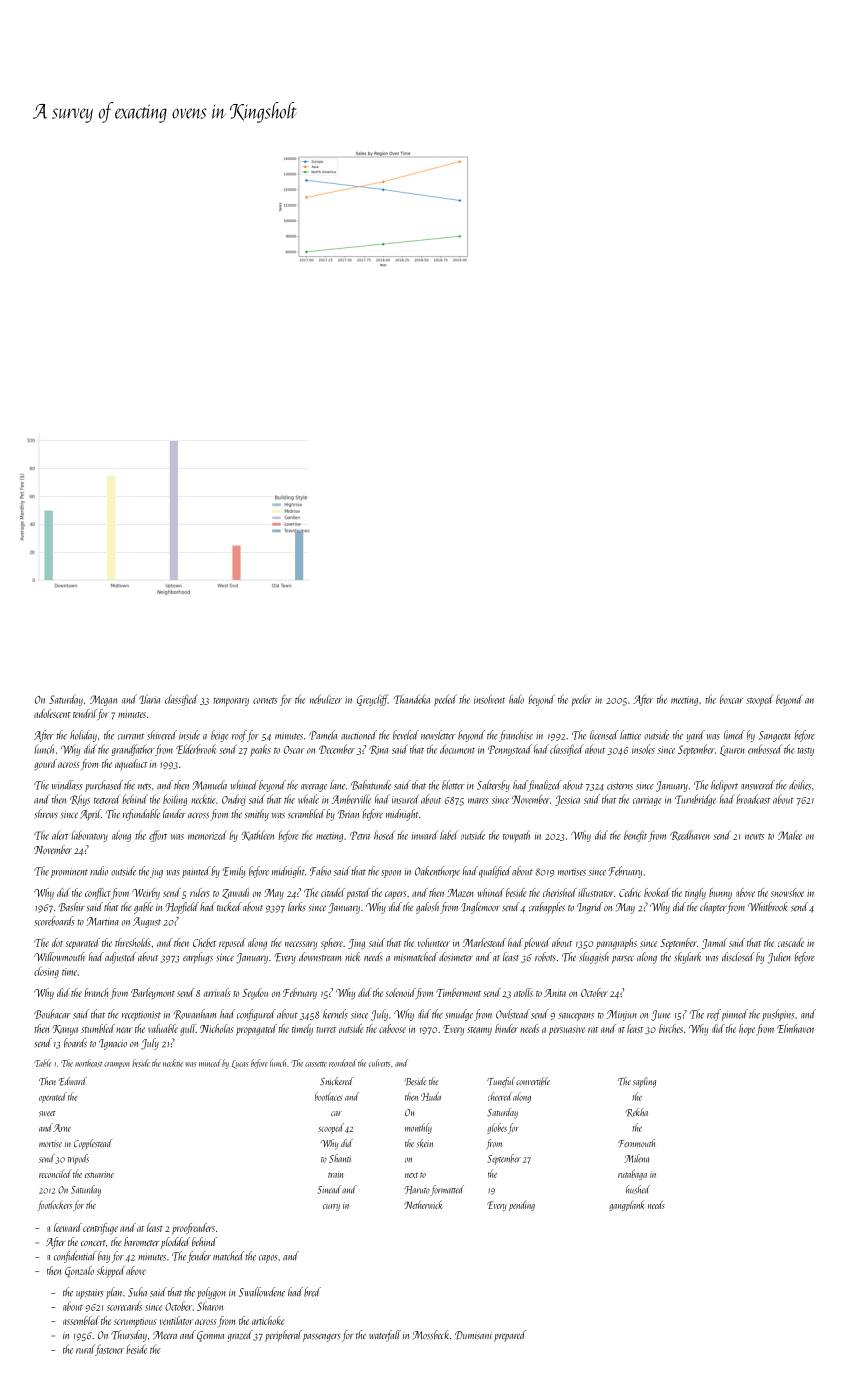  Describe the element at coordinates (779, 958) in the screenshot. I see `Julien` at that location.
